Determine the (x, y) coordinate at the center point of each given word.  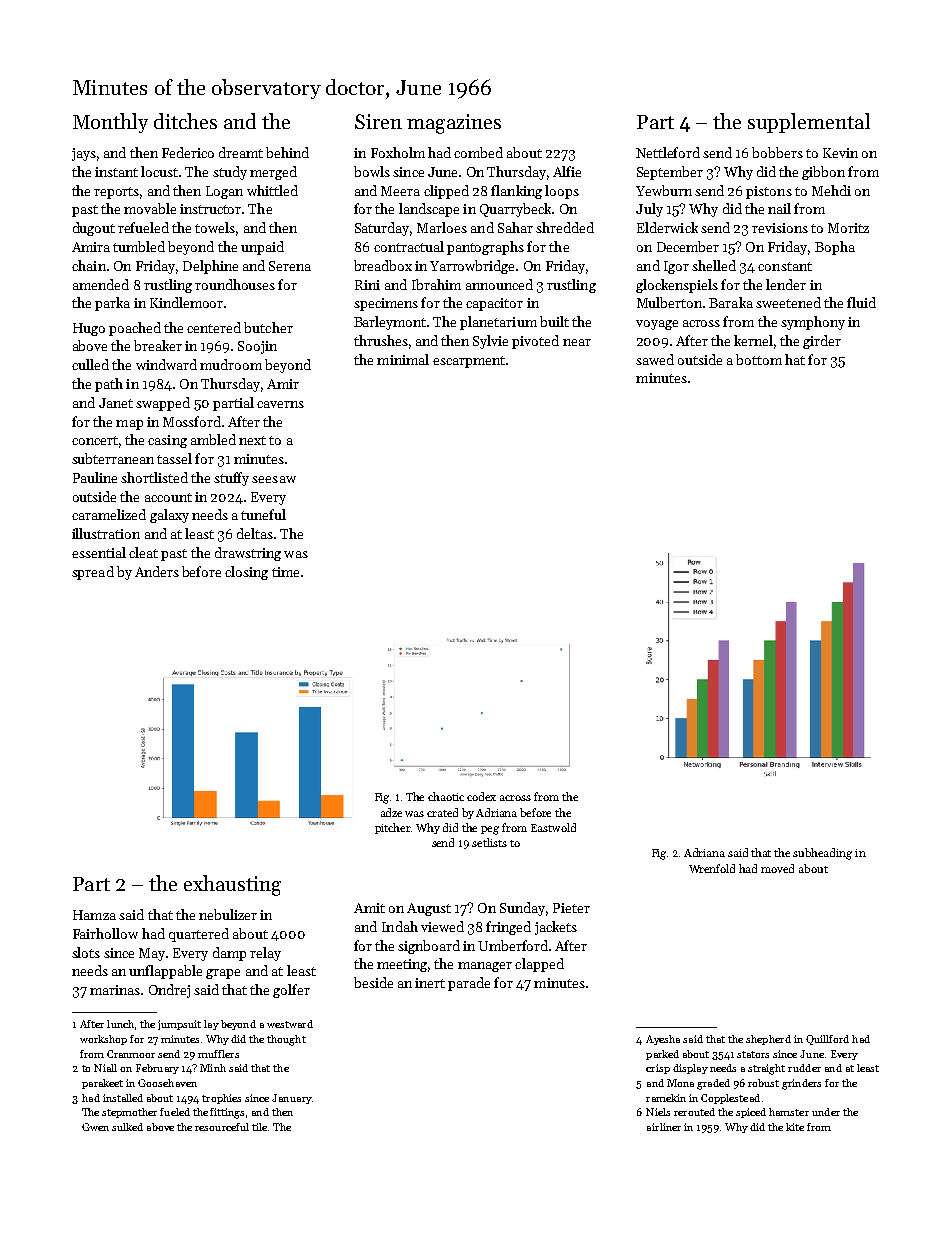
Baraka (731, 302)
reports (116, 193)
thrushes (381, 340)
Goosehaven (167, 1083)
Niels (658, 1112)
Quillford (827, 1040)
